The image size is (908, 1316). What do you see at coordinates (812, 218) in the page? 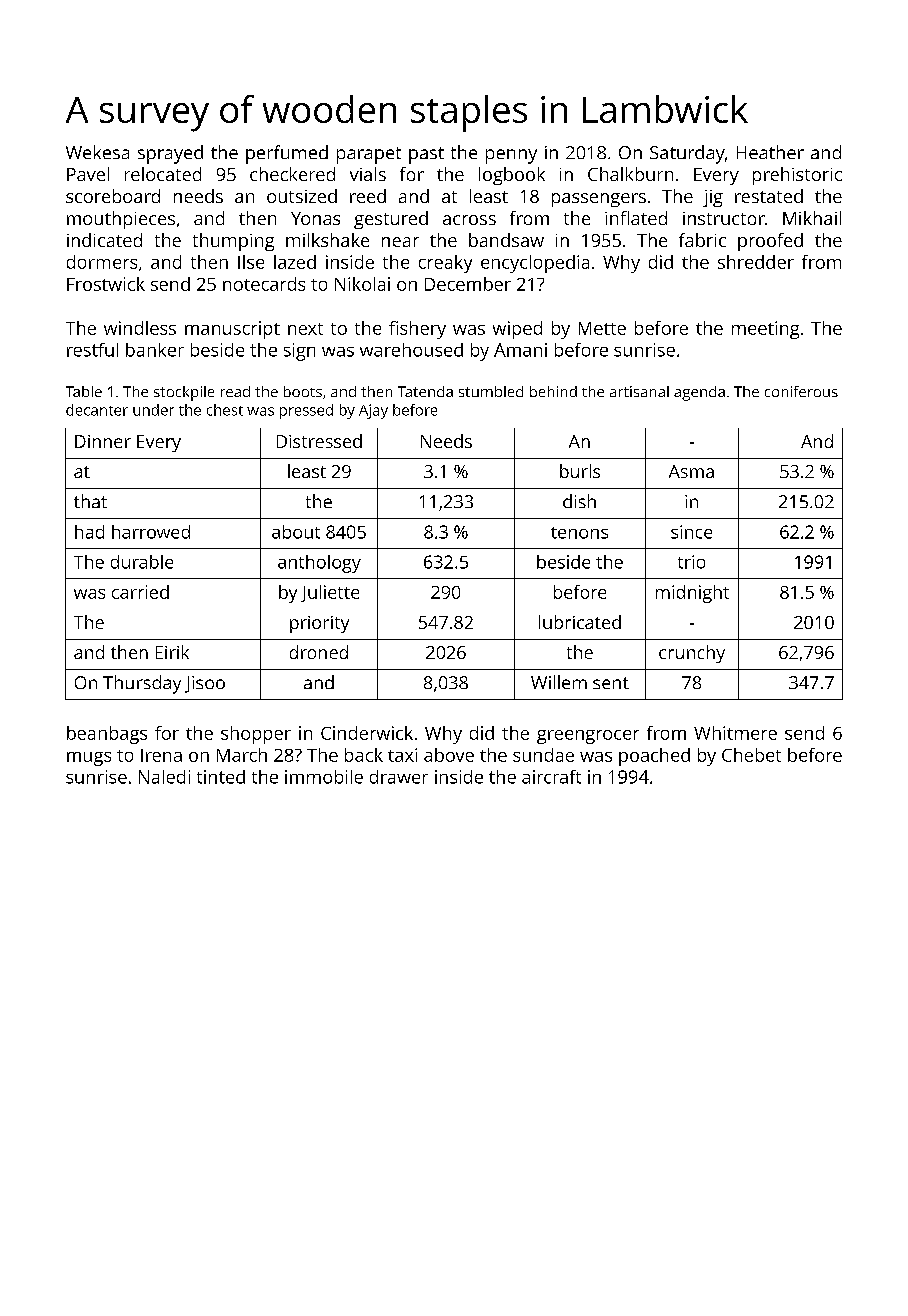
I see `Mikhail` at bounding box center [812, 218].
